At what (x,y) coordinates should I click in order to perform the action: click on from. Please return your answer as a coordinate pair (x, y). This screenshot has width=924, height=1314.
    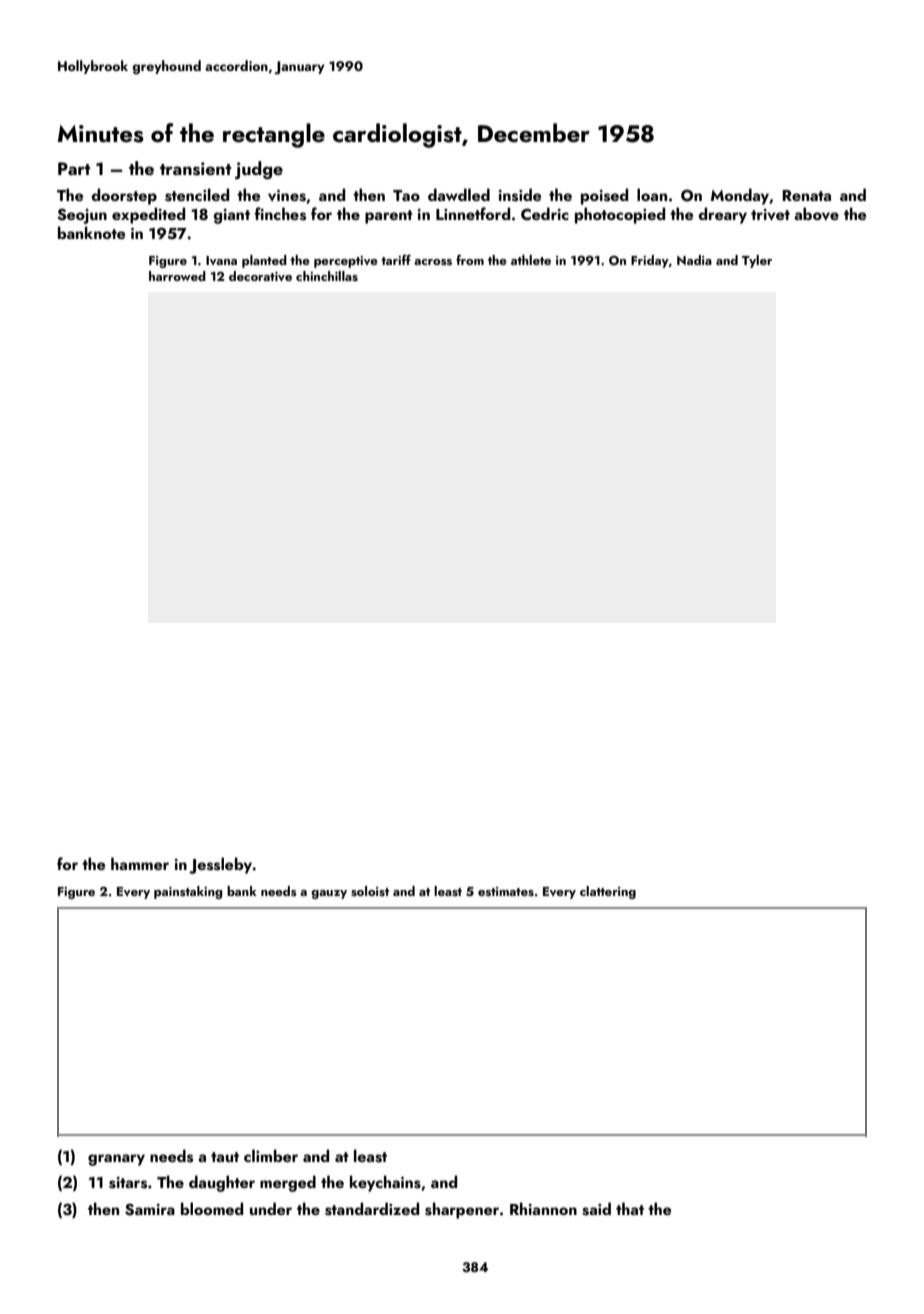
    Looking at the image, I should click on (470, 259).
